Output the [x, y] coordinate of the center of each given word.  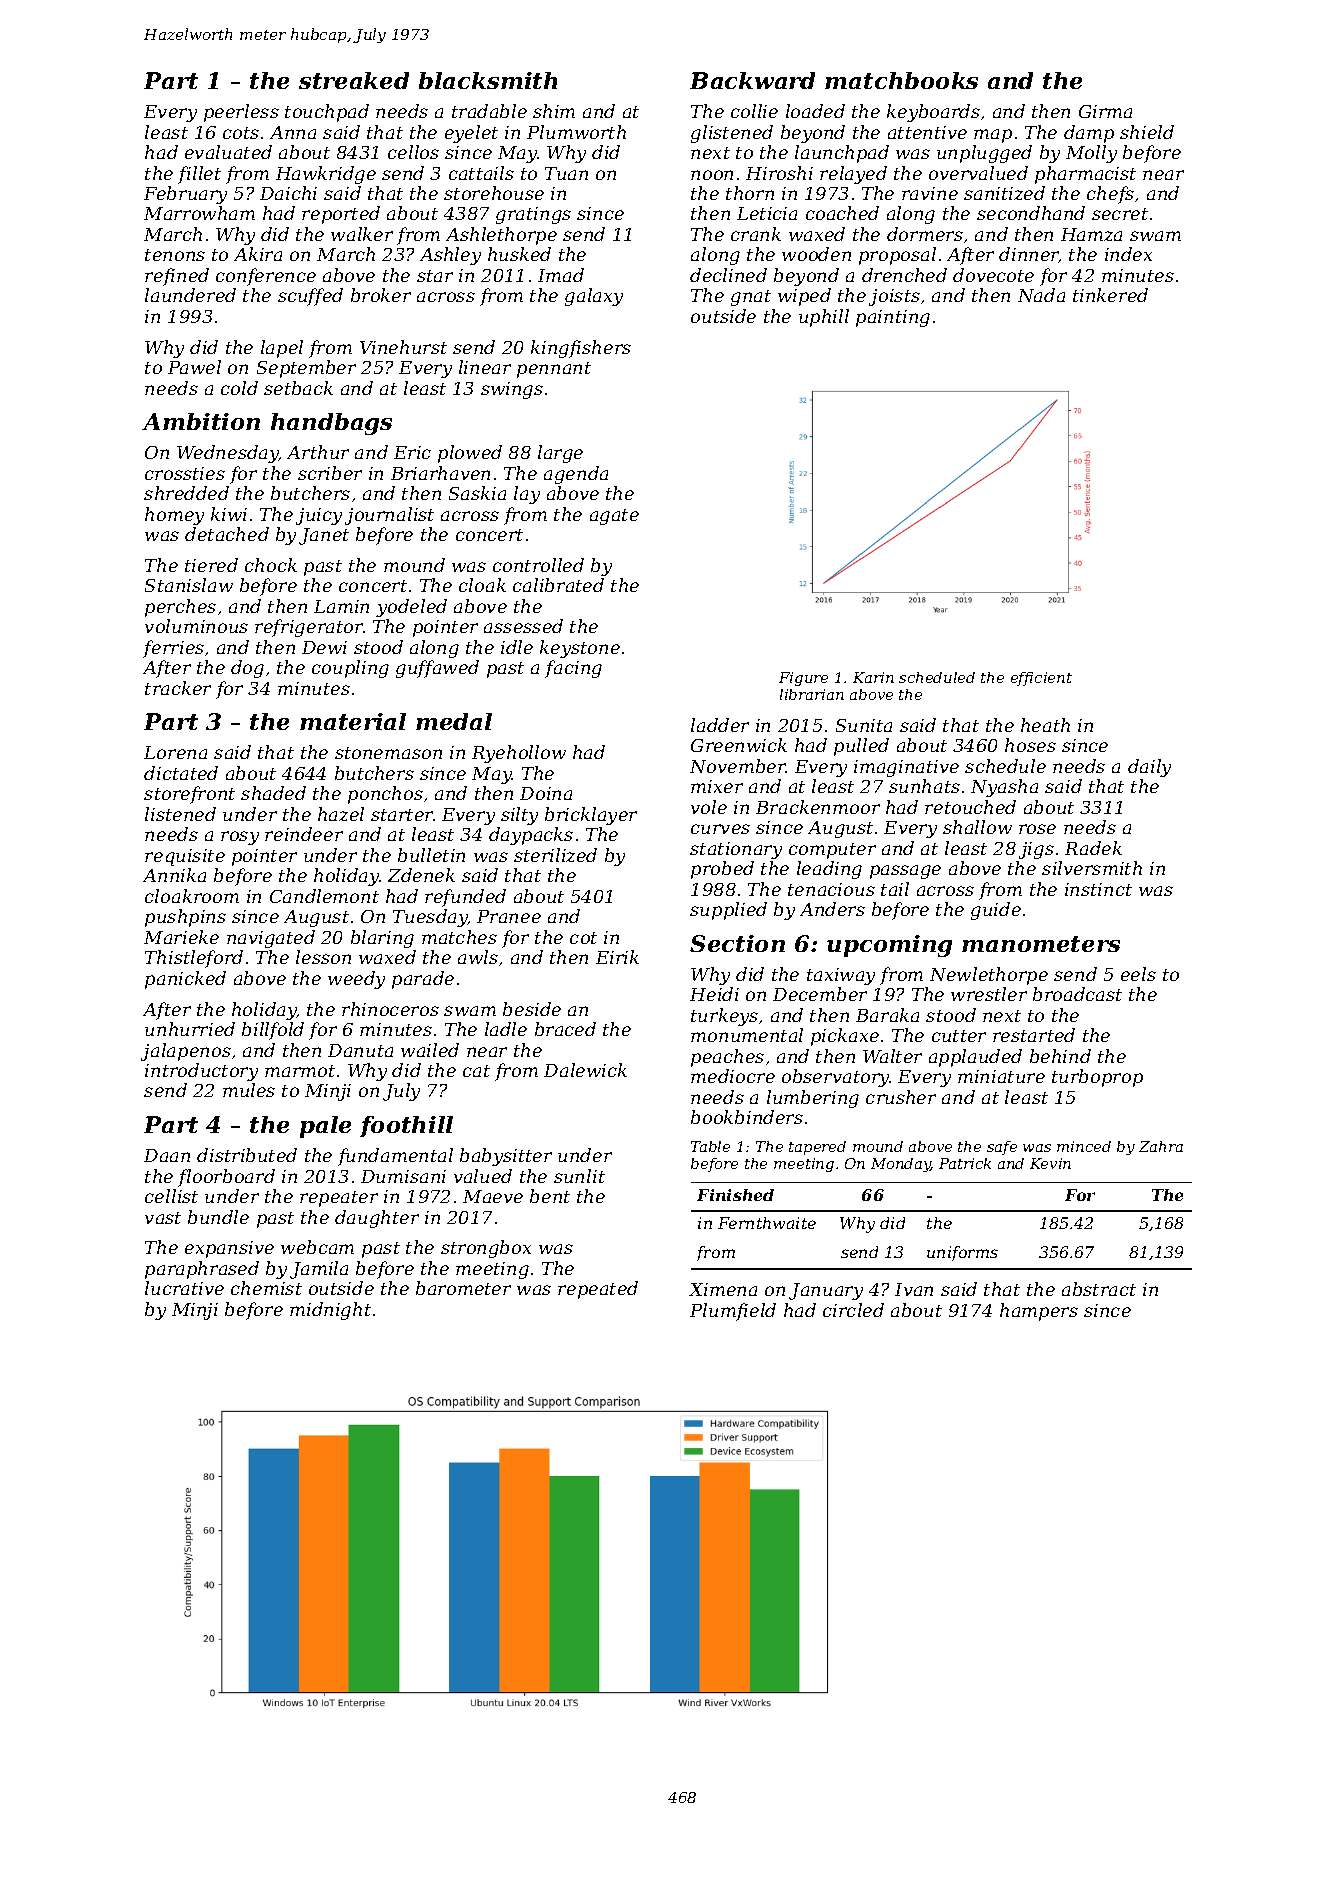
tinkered [1110, 295]
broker [381, 295]
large [560, 454]
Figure [803, 679]
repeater [339, 1199]
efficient [1041, 679]
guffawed [437, 669]
